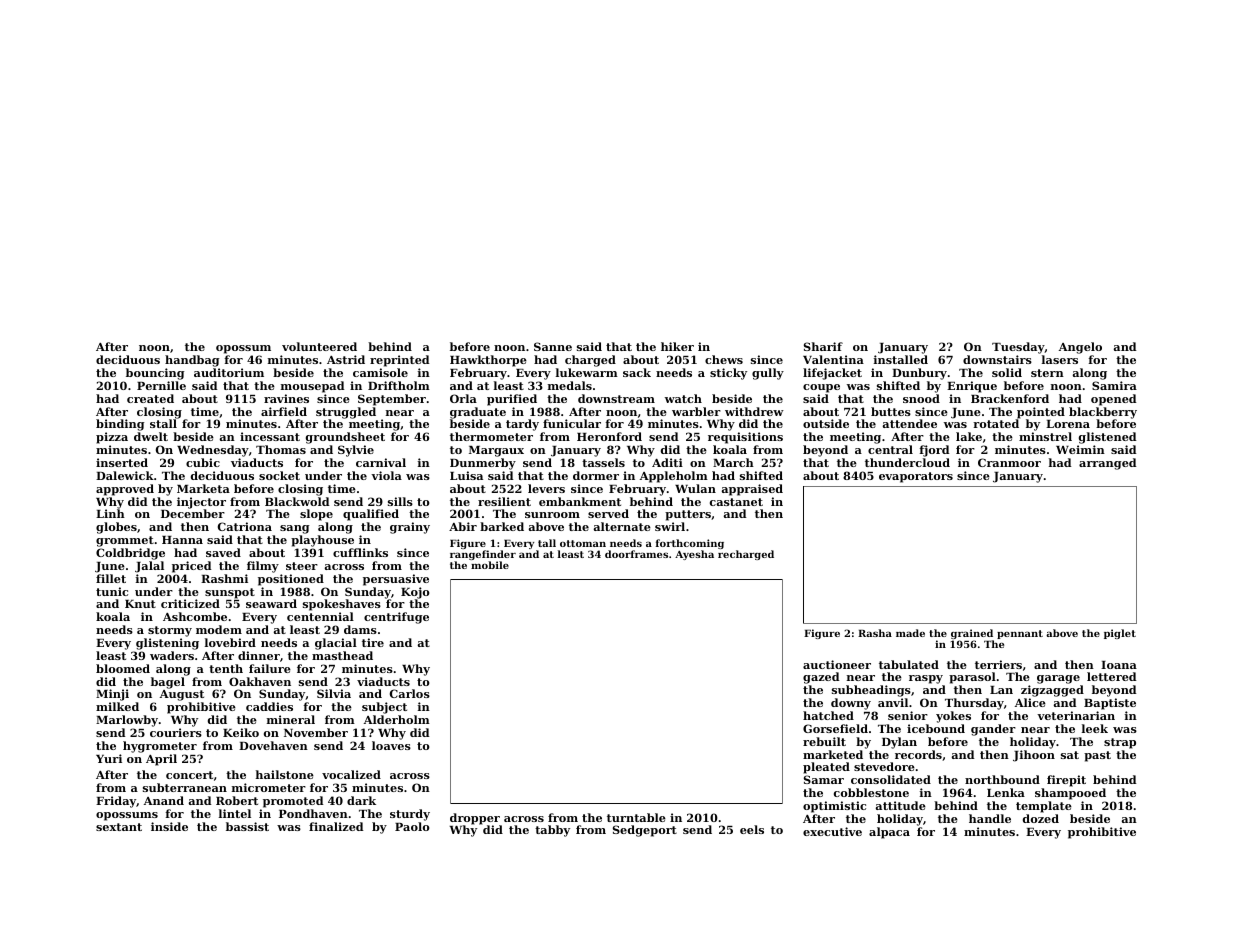 The width and height of the screenshot is (1233, 952). What do you see at coordinates (319, 346) in the screenshot?
I see `volunteered` at bounding box center [319, 346].
